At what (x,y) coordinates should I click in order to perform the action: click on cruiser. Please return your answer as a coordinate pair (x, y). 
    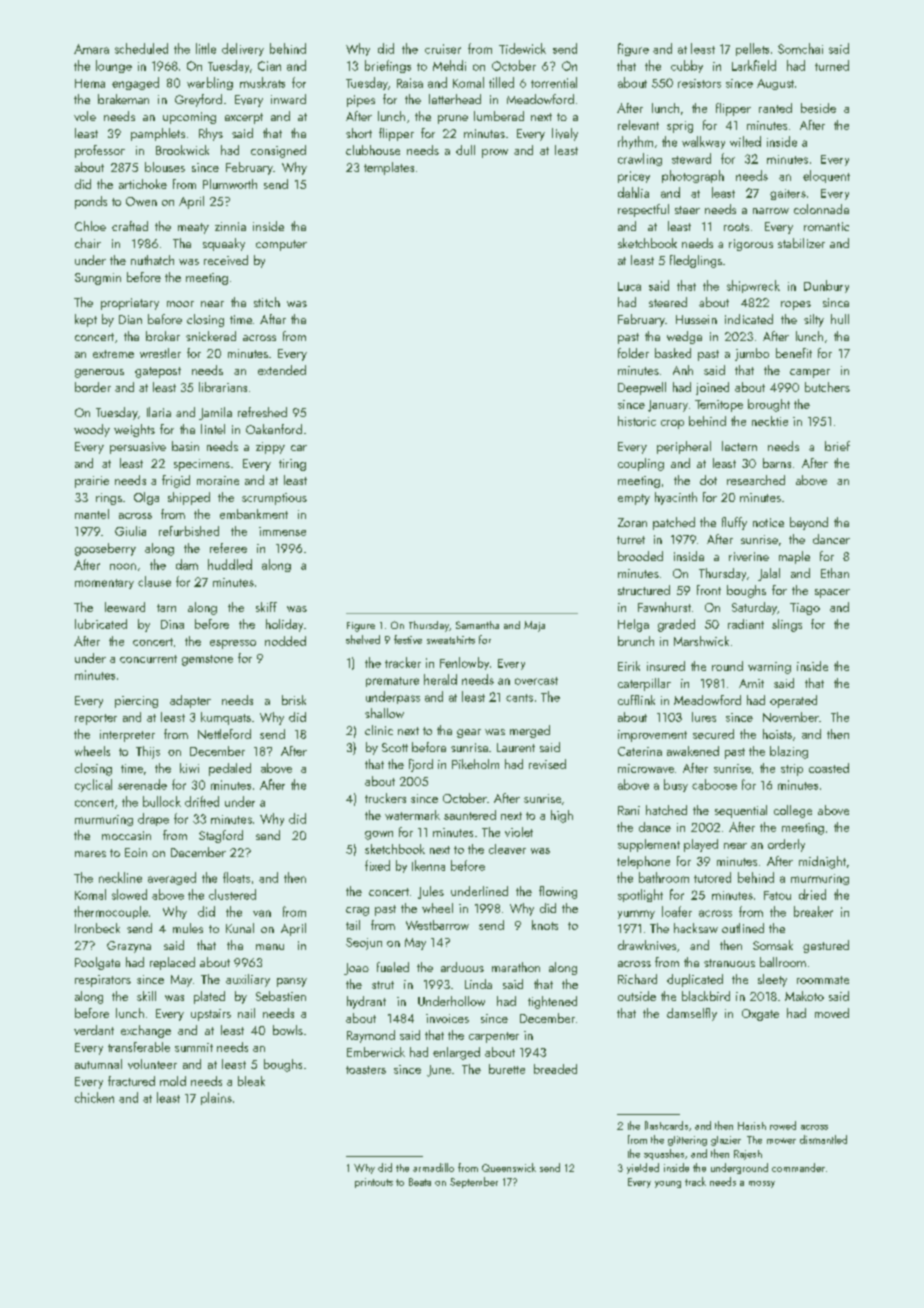
    Looking at the image, I should click on (443, 49).
